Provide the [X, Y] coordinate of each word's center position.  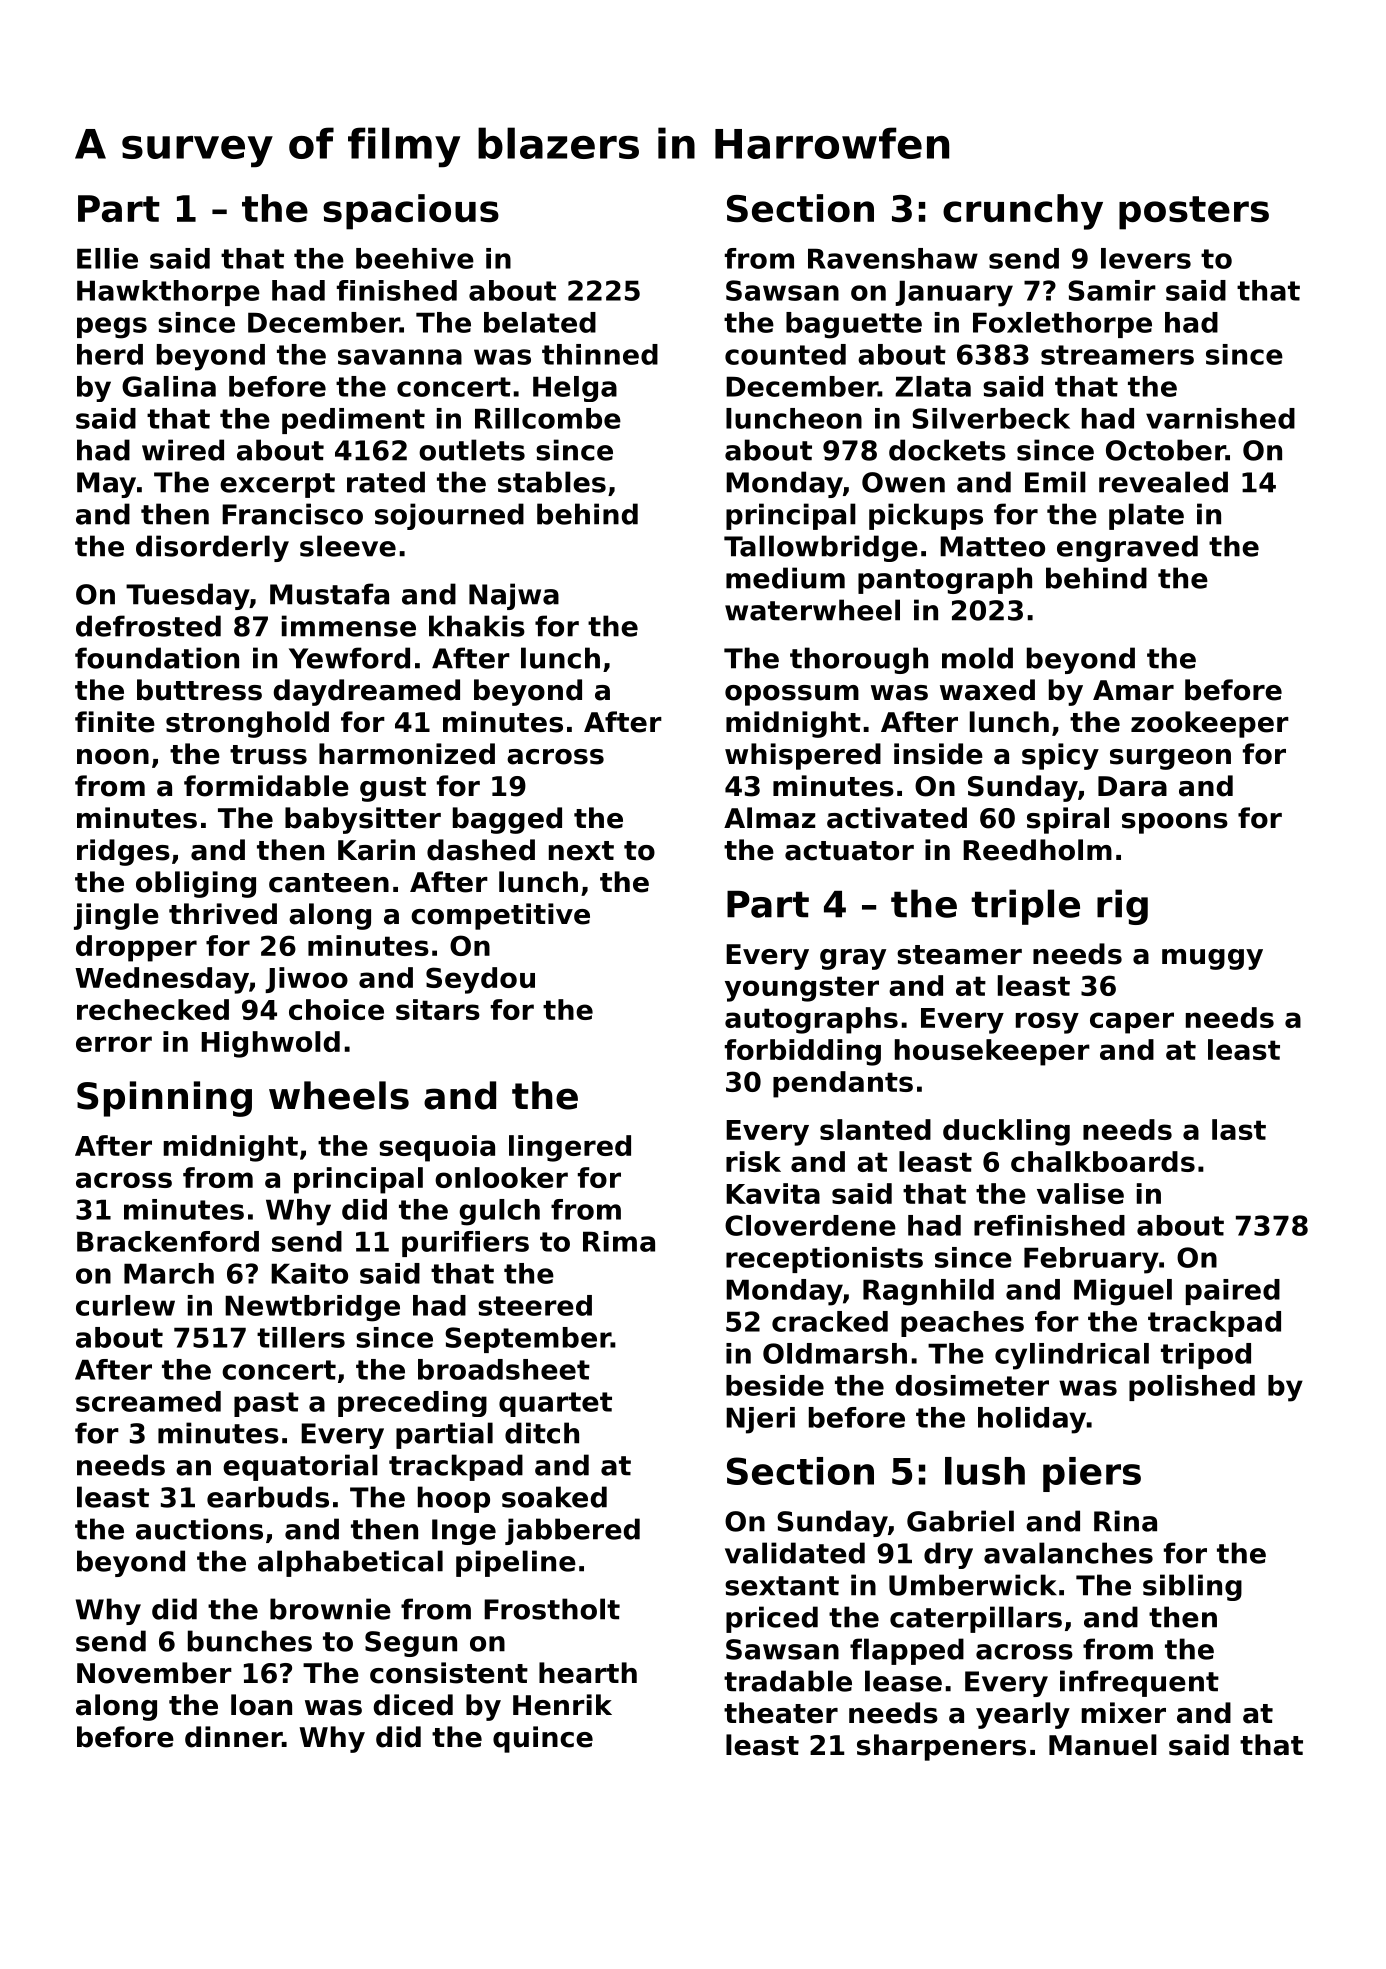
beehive [415, 258]
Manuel [1103, 1745]
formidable [266, 786]
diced [413, 1705]
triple [1025, 907]
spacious [411, 212]
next [581, 851]
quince [543, 1739]
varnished [1220, 418]
